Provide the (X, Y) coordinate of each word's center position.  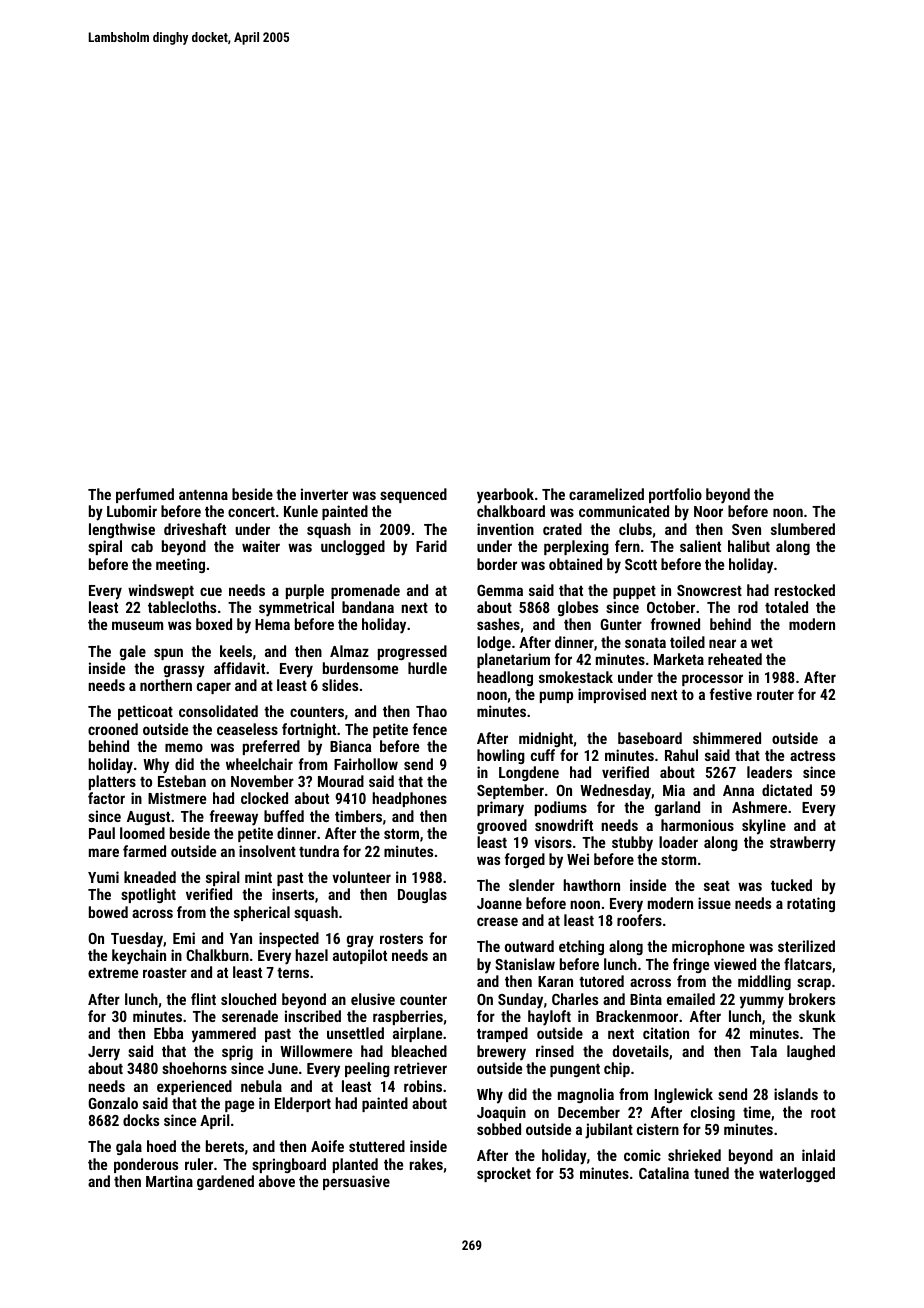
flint (203, 999)
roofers (639, 920)
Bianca (350, 746)
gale (133, 652)
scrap (814, 984)
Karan (555, 981)
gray (360, 941)
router (775, 695)
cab (142, 546)
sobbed (499, 1129)
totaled (786, 607)
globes (578, 608)
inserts (293, 894)
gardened (225, 1182)
